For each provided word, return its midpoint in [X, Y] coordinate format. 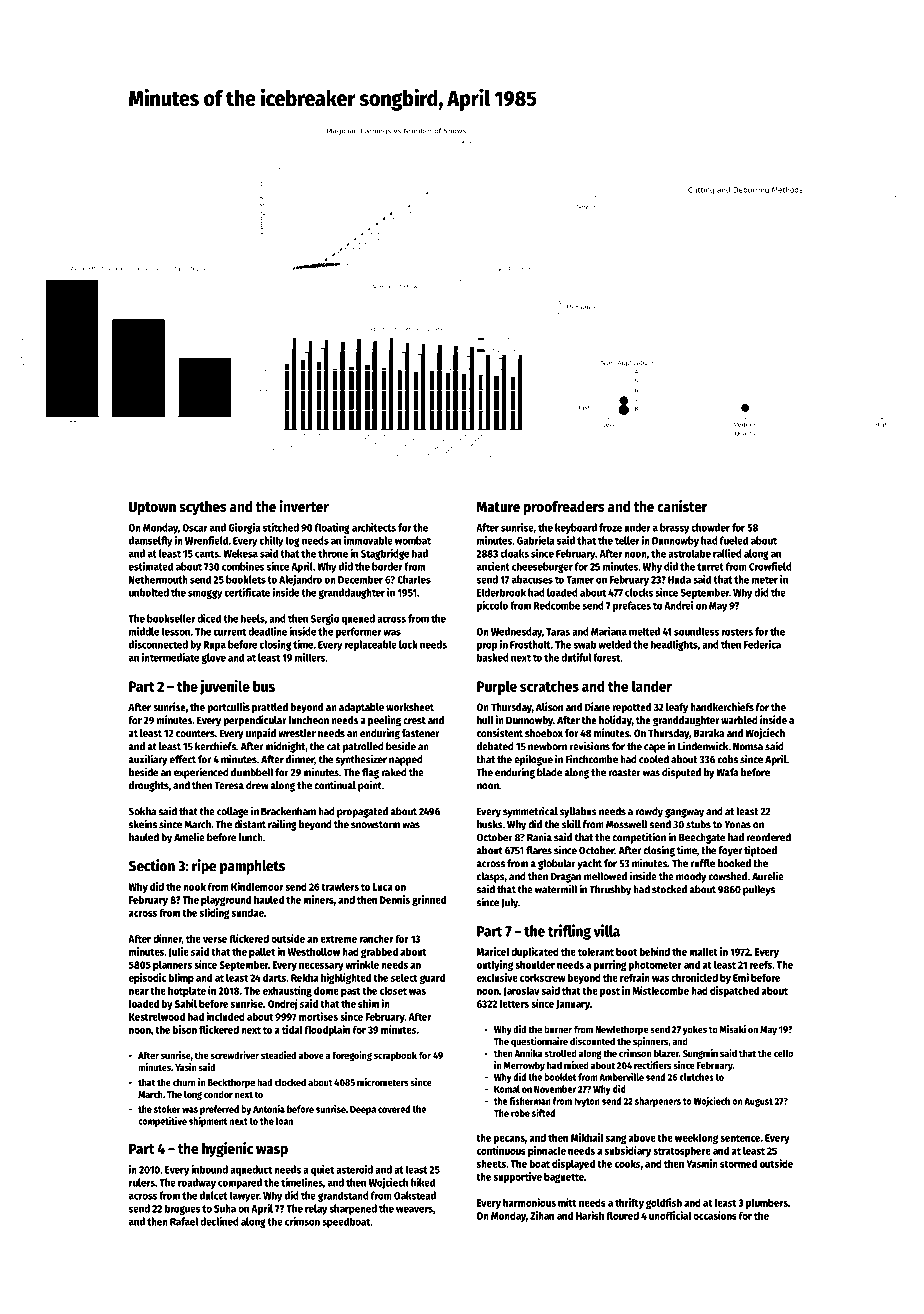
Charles [414, 579]
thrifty [629, 1203]
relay [316, 1209]
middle [144, 631]
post [610, 992]
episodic [147, 978]
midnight [285, 747]
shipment [208, 1122]
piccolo [492, 606]
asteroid [354, 1169]
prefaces [632, 606]
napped [406, 760]
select [404, 977]
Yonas [737, 825]
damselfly [151, 541]
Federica [762, 644]
